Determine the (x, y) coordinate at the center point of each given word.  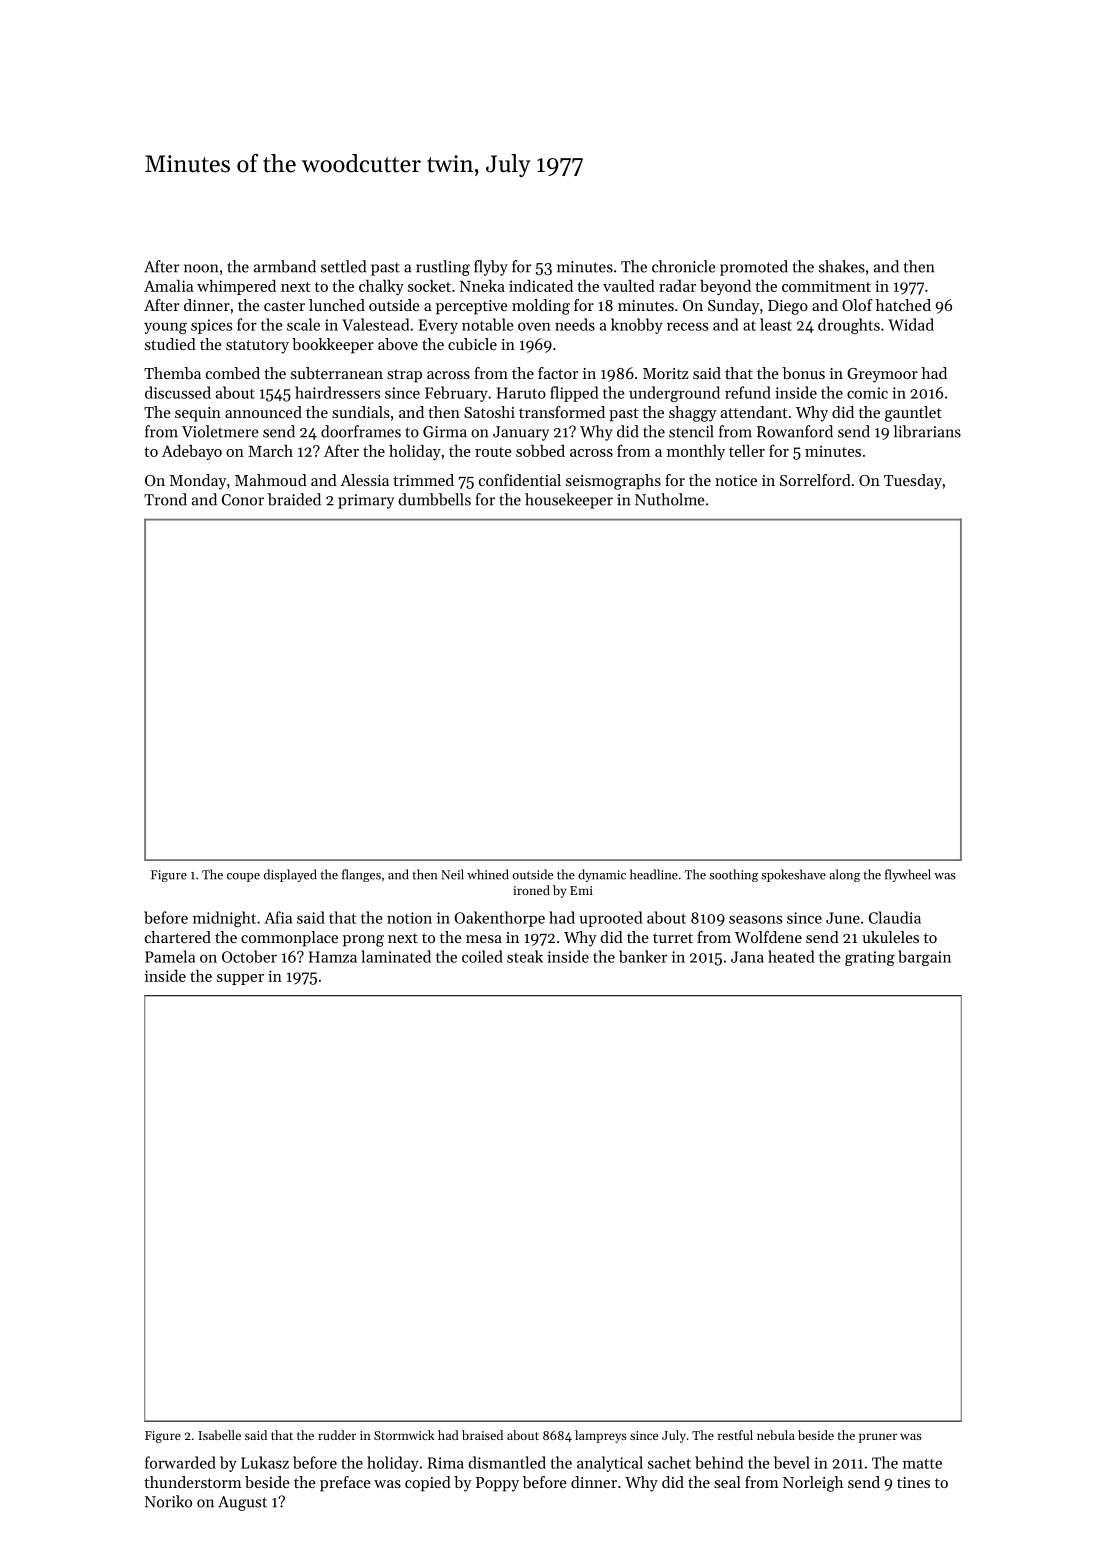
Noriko (168, 1501)
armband (285, 266)
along (844, 875)
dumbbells (434, 499)
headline (654, 874)
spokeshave (793, 875)
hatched (903, 305)
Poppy (497, 1484)
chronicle (684, 266)
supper (240, 979)
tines (913, 1482)
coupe (243, 877)
